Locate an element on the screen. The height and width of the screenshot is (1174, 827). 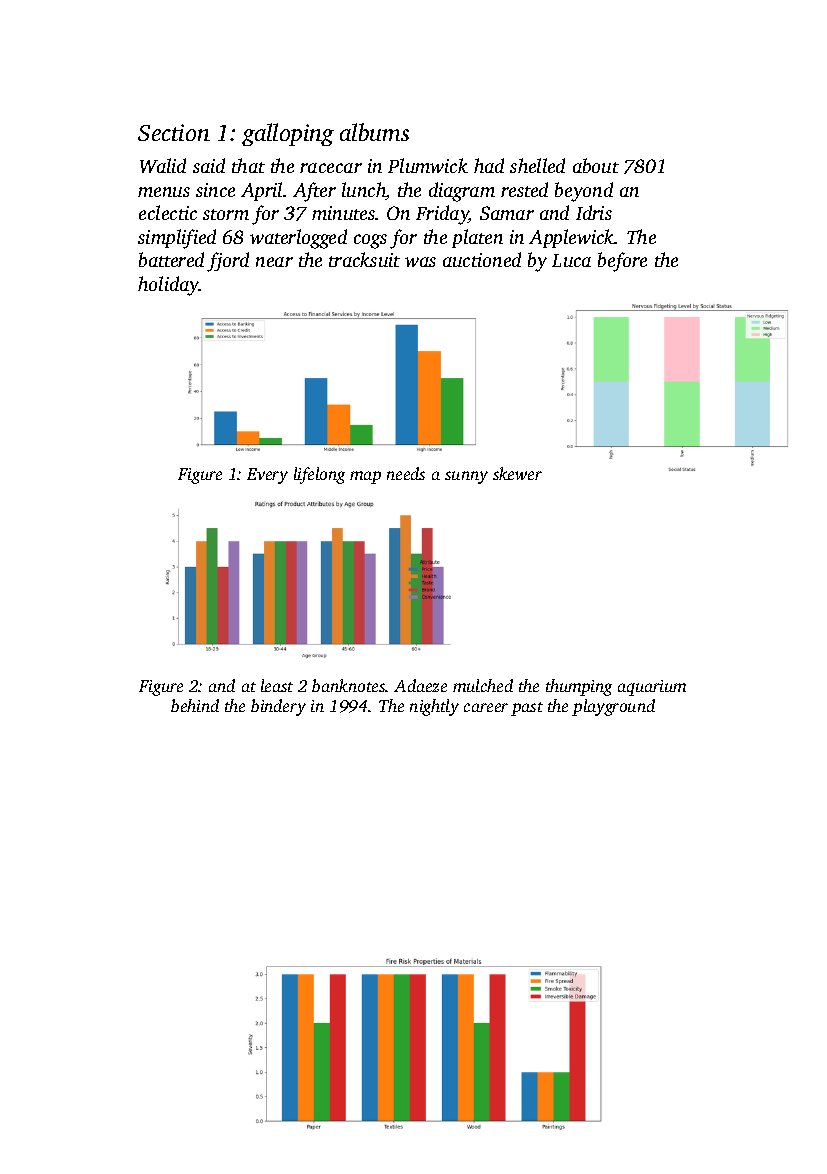
Luca is located at coordinates (571, 260).
